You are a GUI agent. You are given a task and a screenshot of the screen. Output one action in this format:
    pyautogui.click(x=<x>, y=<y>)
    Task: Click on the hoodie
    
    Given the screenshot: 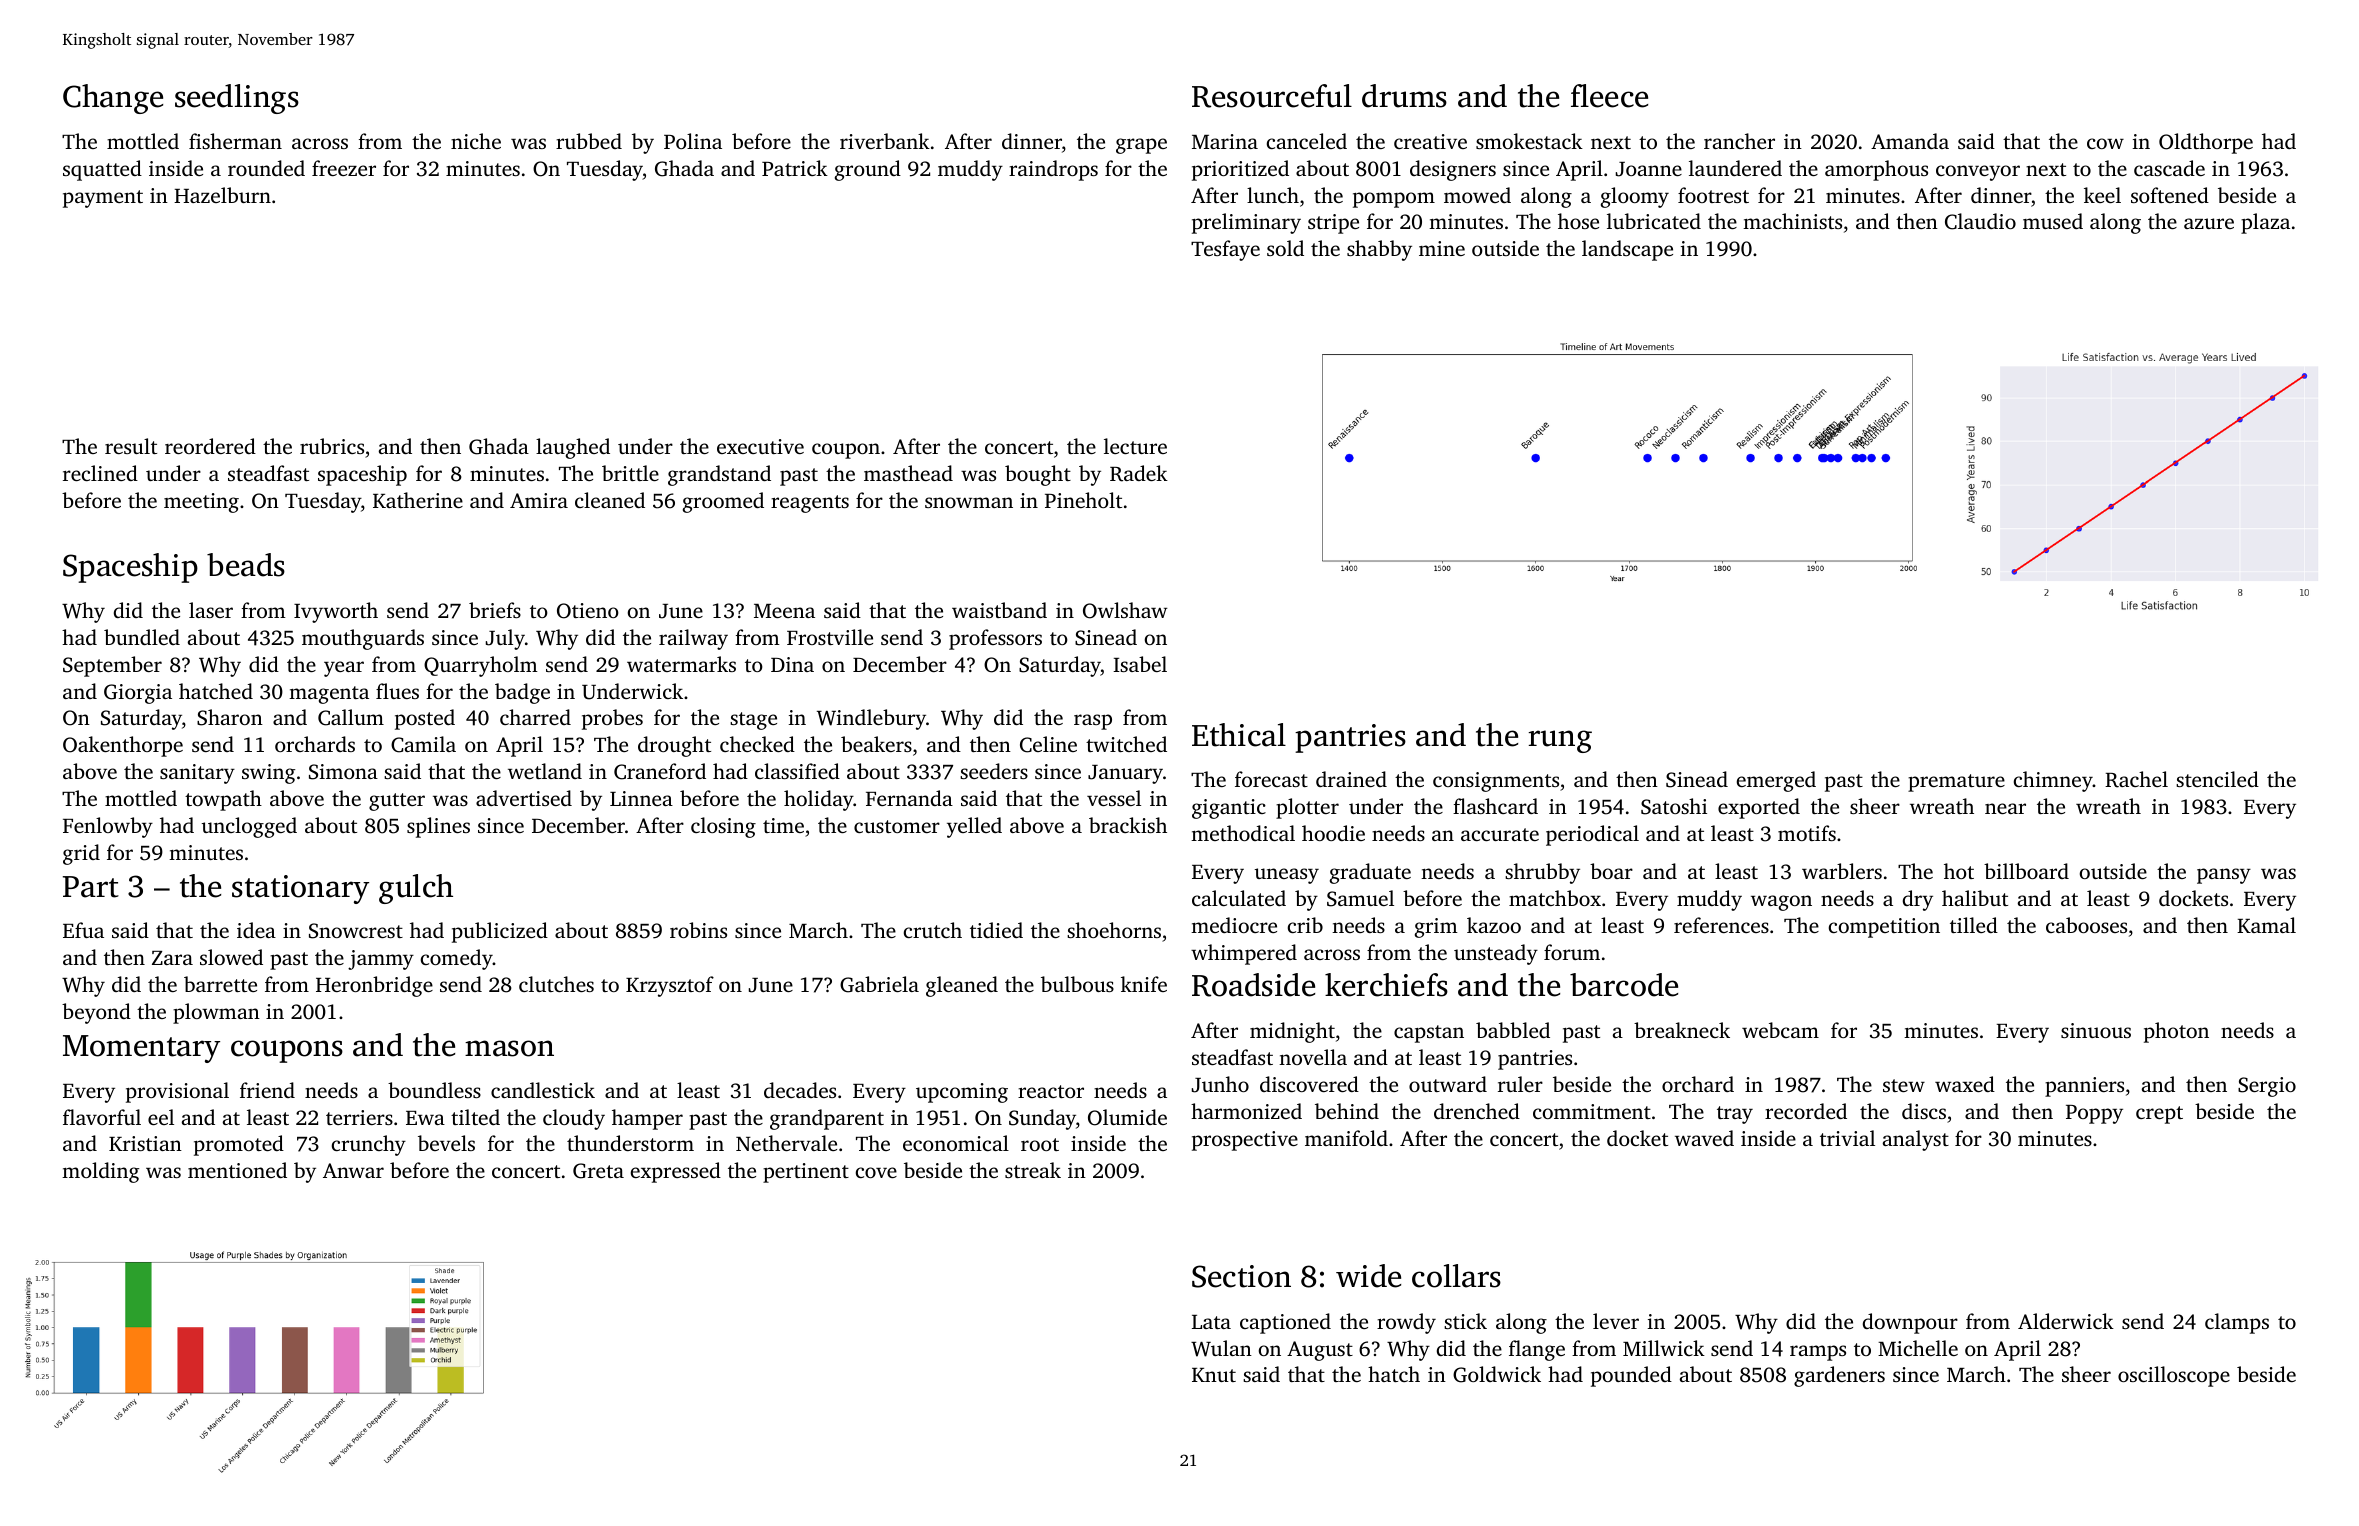 What is the action you would take?
    pyautogui.click(x=1333, y=833)
